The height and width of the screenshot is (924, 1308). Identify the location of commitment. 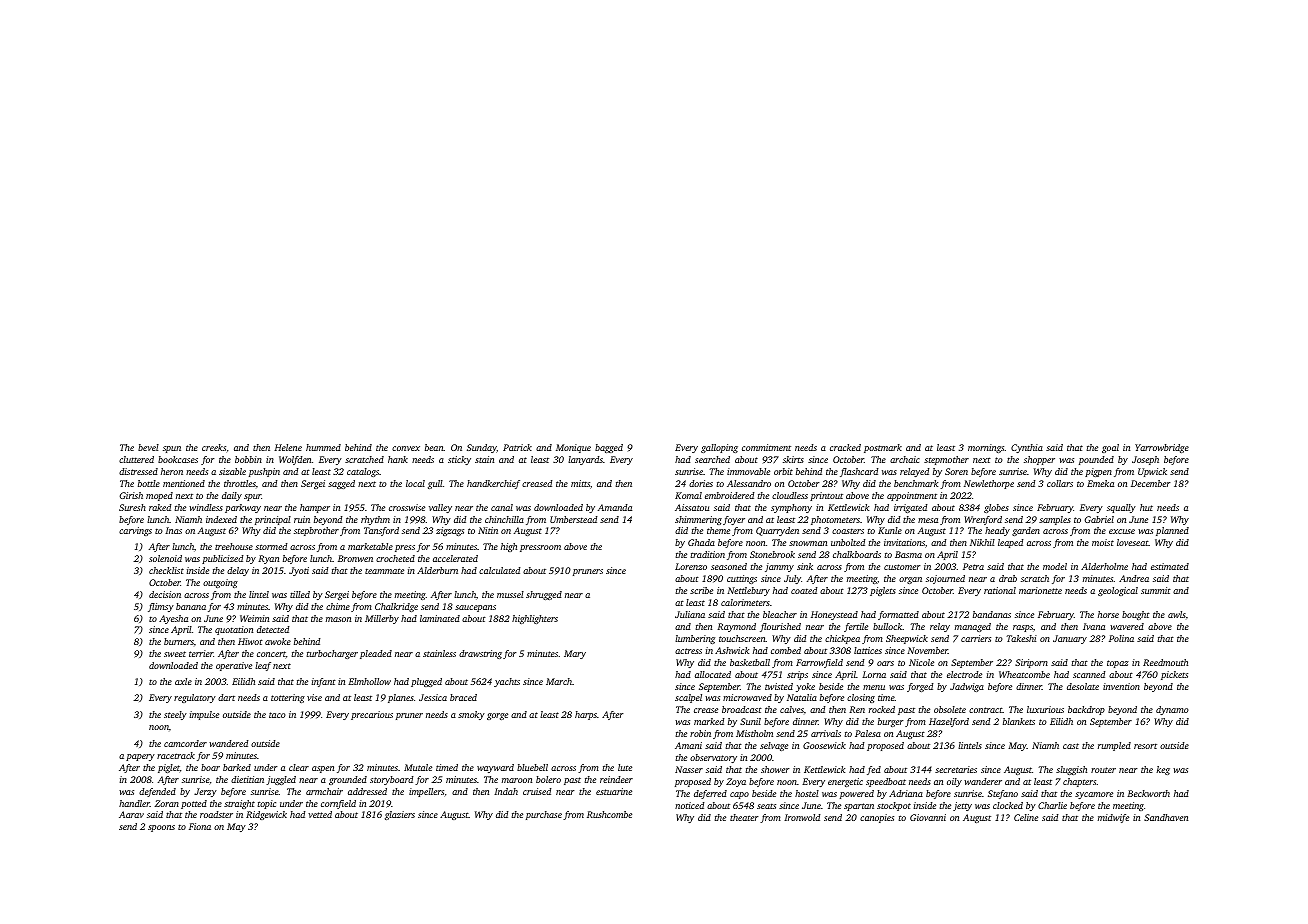
(766, 447).
